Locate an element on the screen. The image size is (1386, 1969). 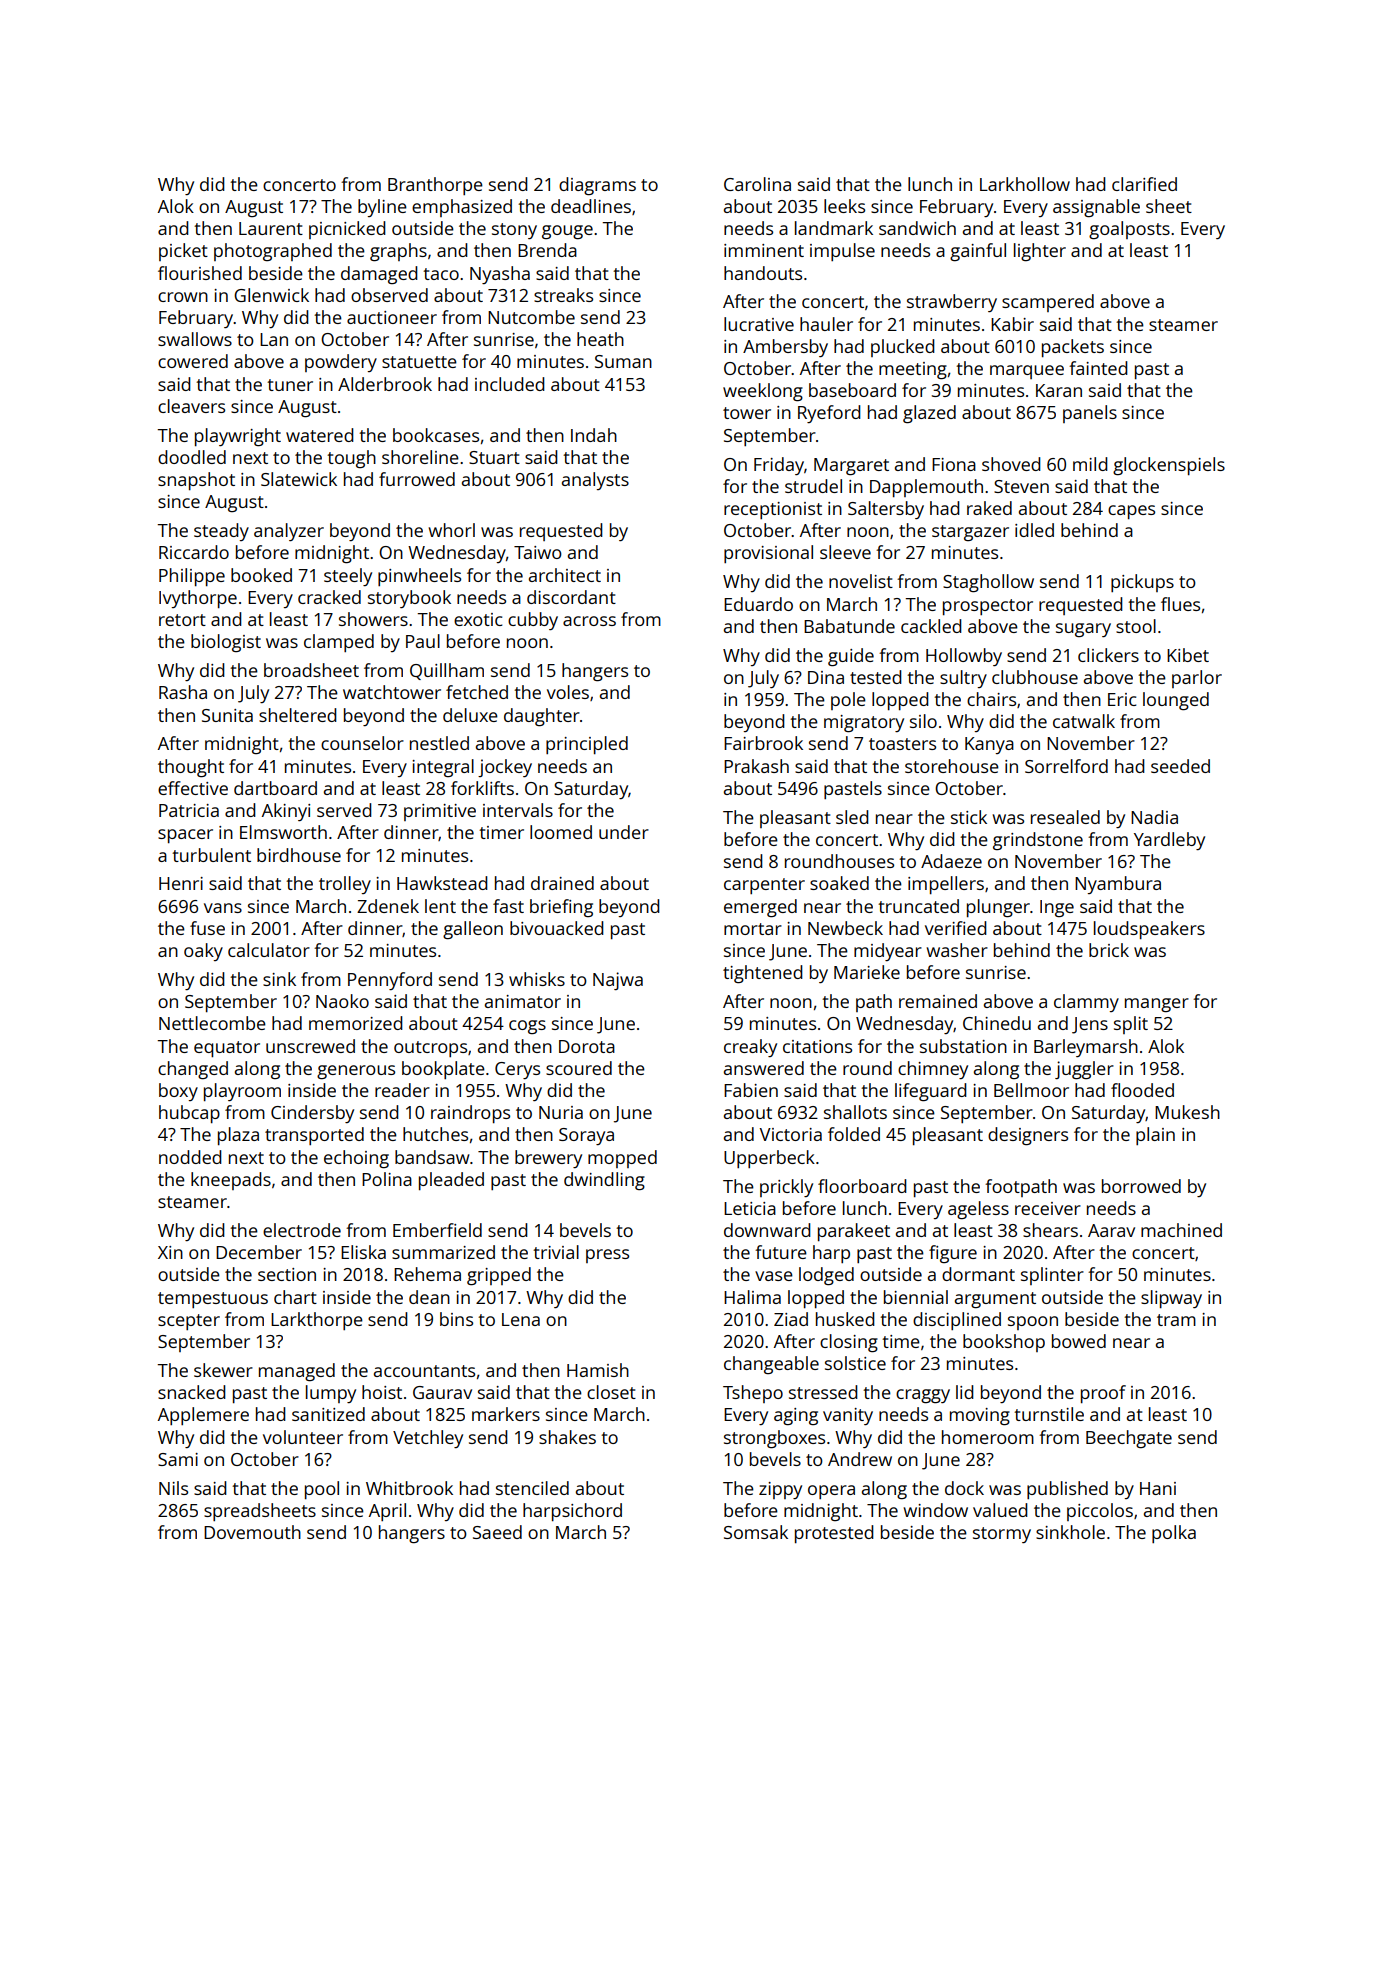
Soraya is located at coordinates (586, 1136).
